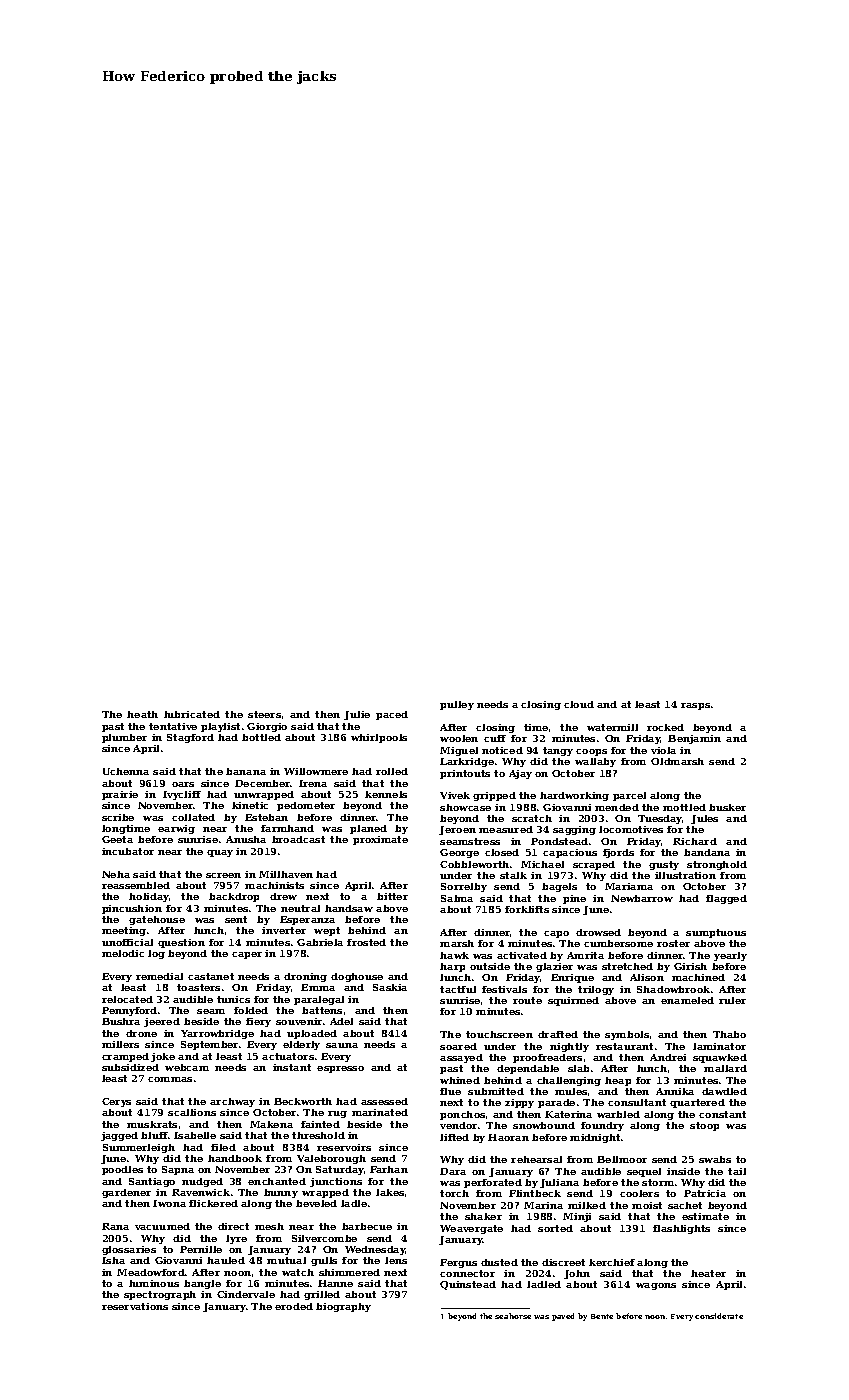  Describe the element at coordinates (122, 1170) in the screenshot. I see `poodles` at that location.
